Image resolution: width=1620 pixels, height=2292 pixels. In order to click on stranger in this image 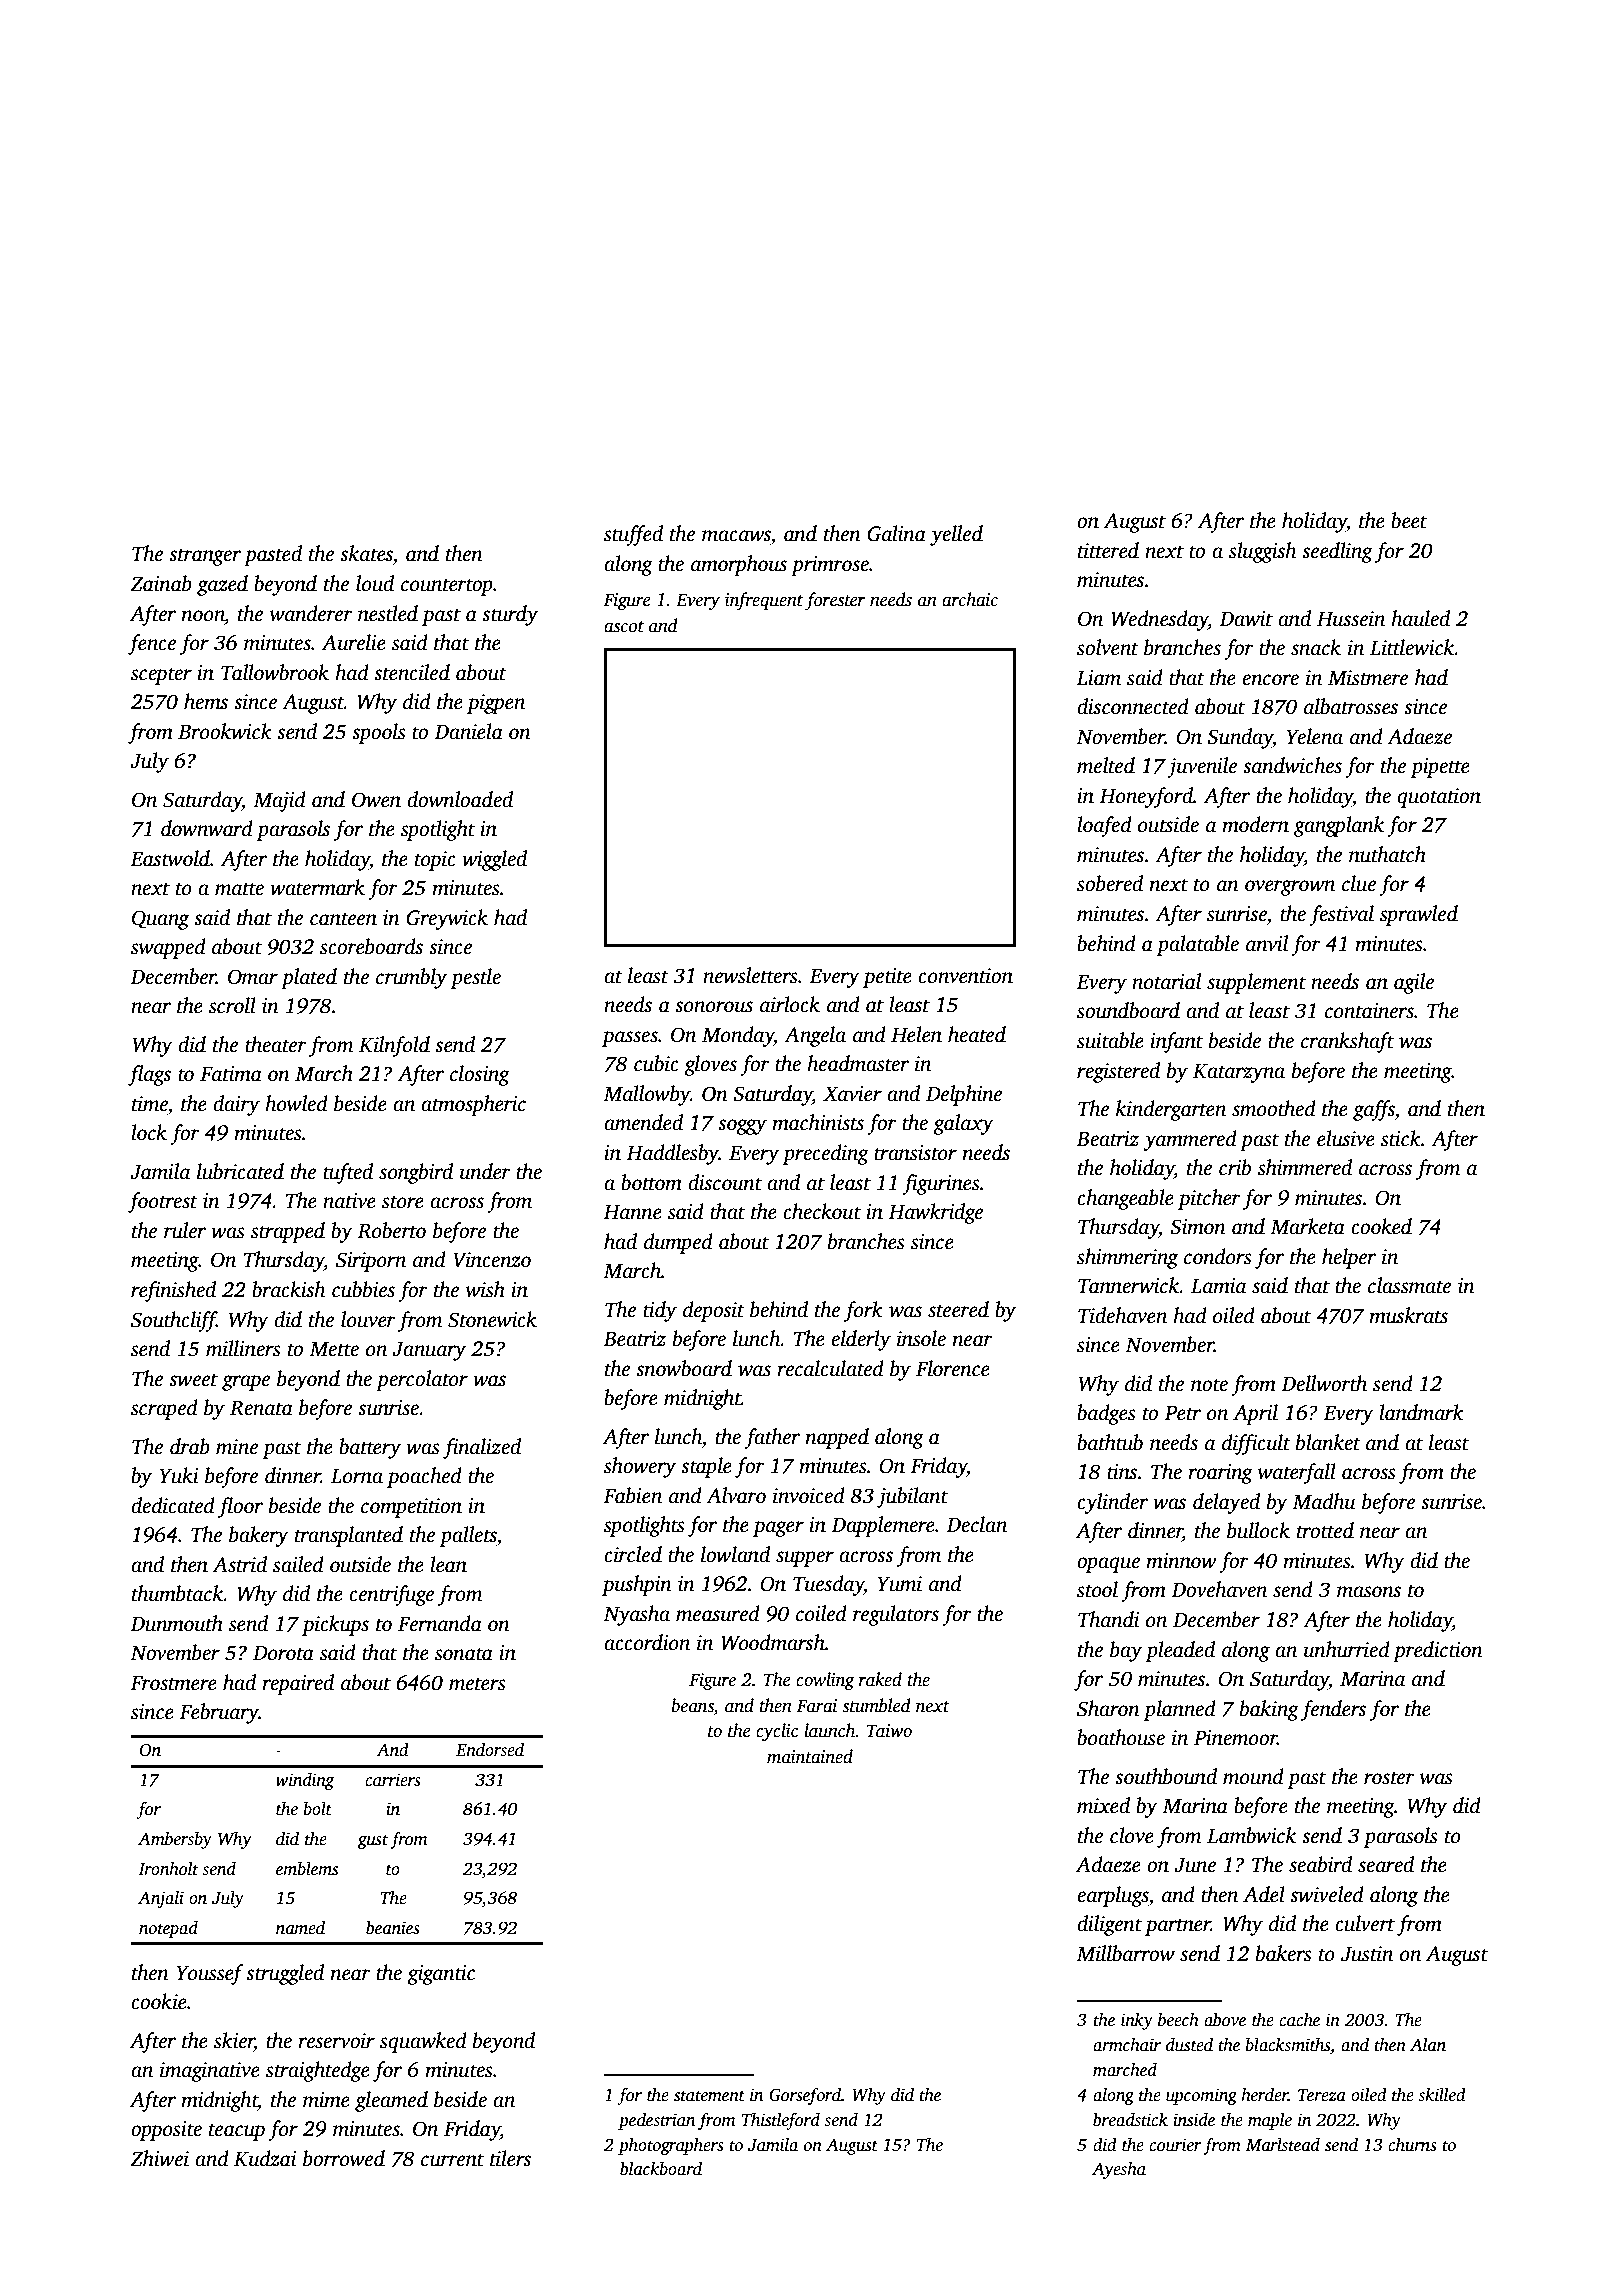, I will do `click(205, 557)`.
